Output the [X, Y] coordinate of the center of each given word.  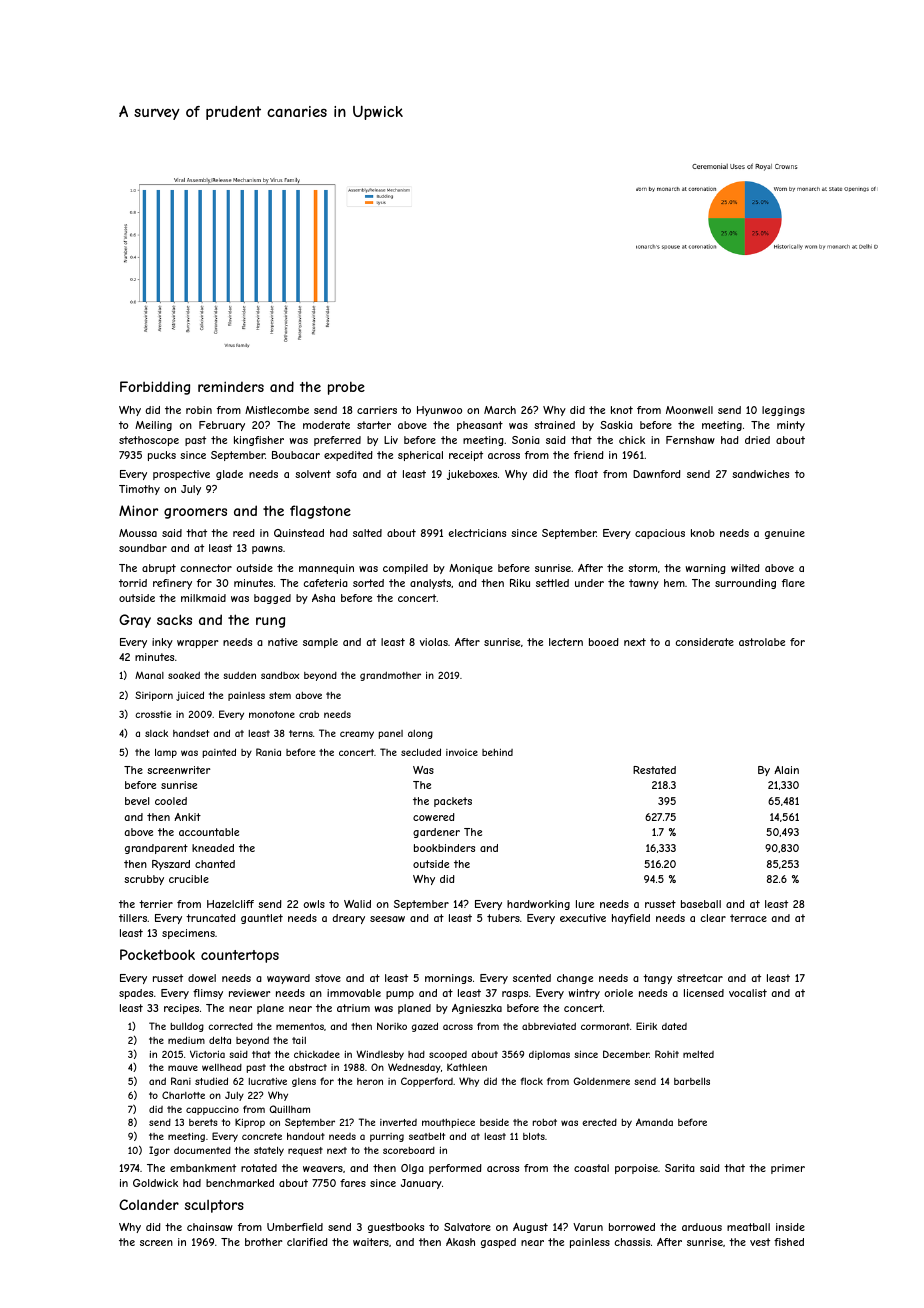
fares [353, 1183]
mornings [448, 979]
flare [793, 583]
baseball [701, 904]
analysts [430, 584]
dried [757, 440]
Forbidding [155, 388]
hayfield [631, 919]
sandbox [280, 675]
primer [788, 1169]
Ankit [187, 817]
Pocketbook [157, 954]
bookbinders [444, 848]
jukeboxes [472, 475]
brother [263, 1242]
